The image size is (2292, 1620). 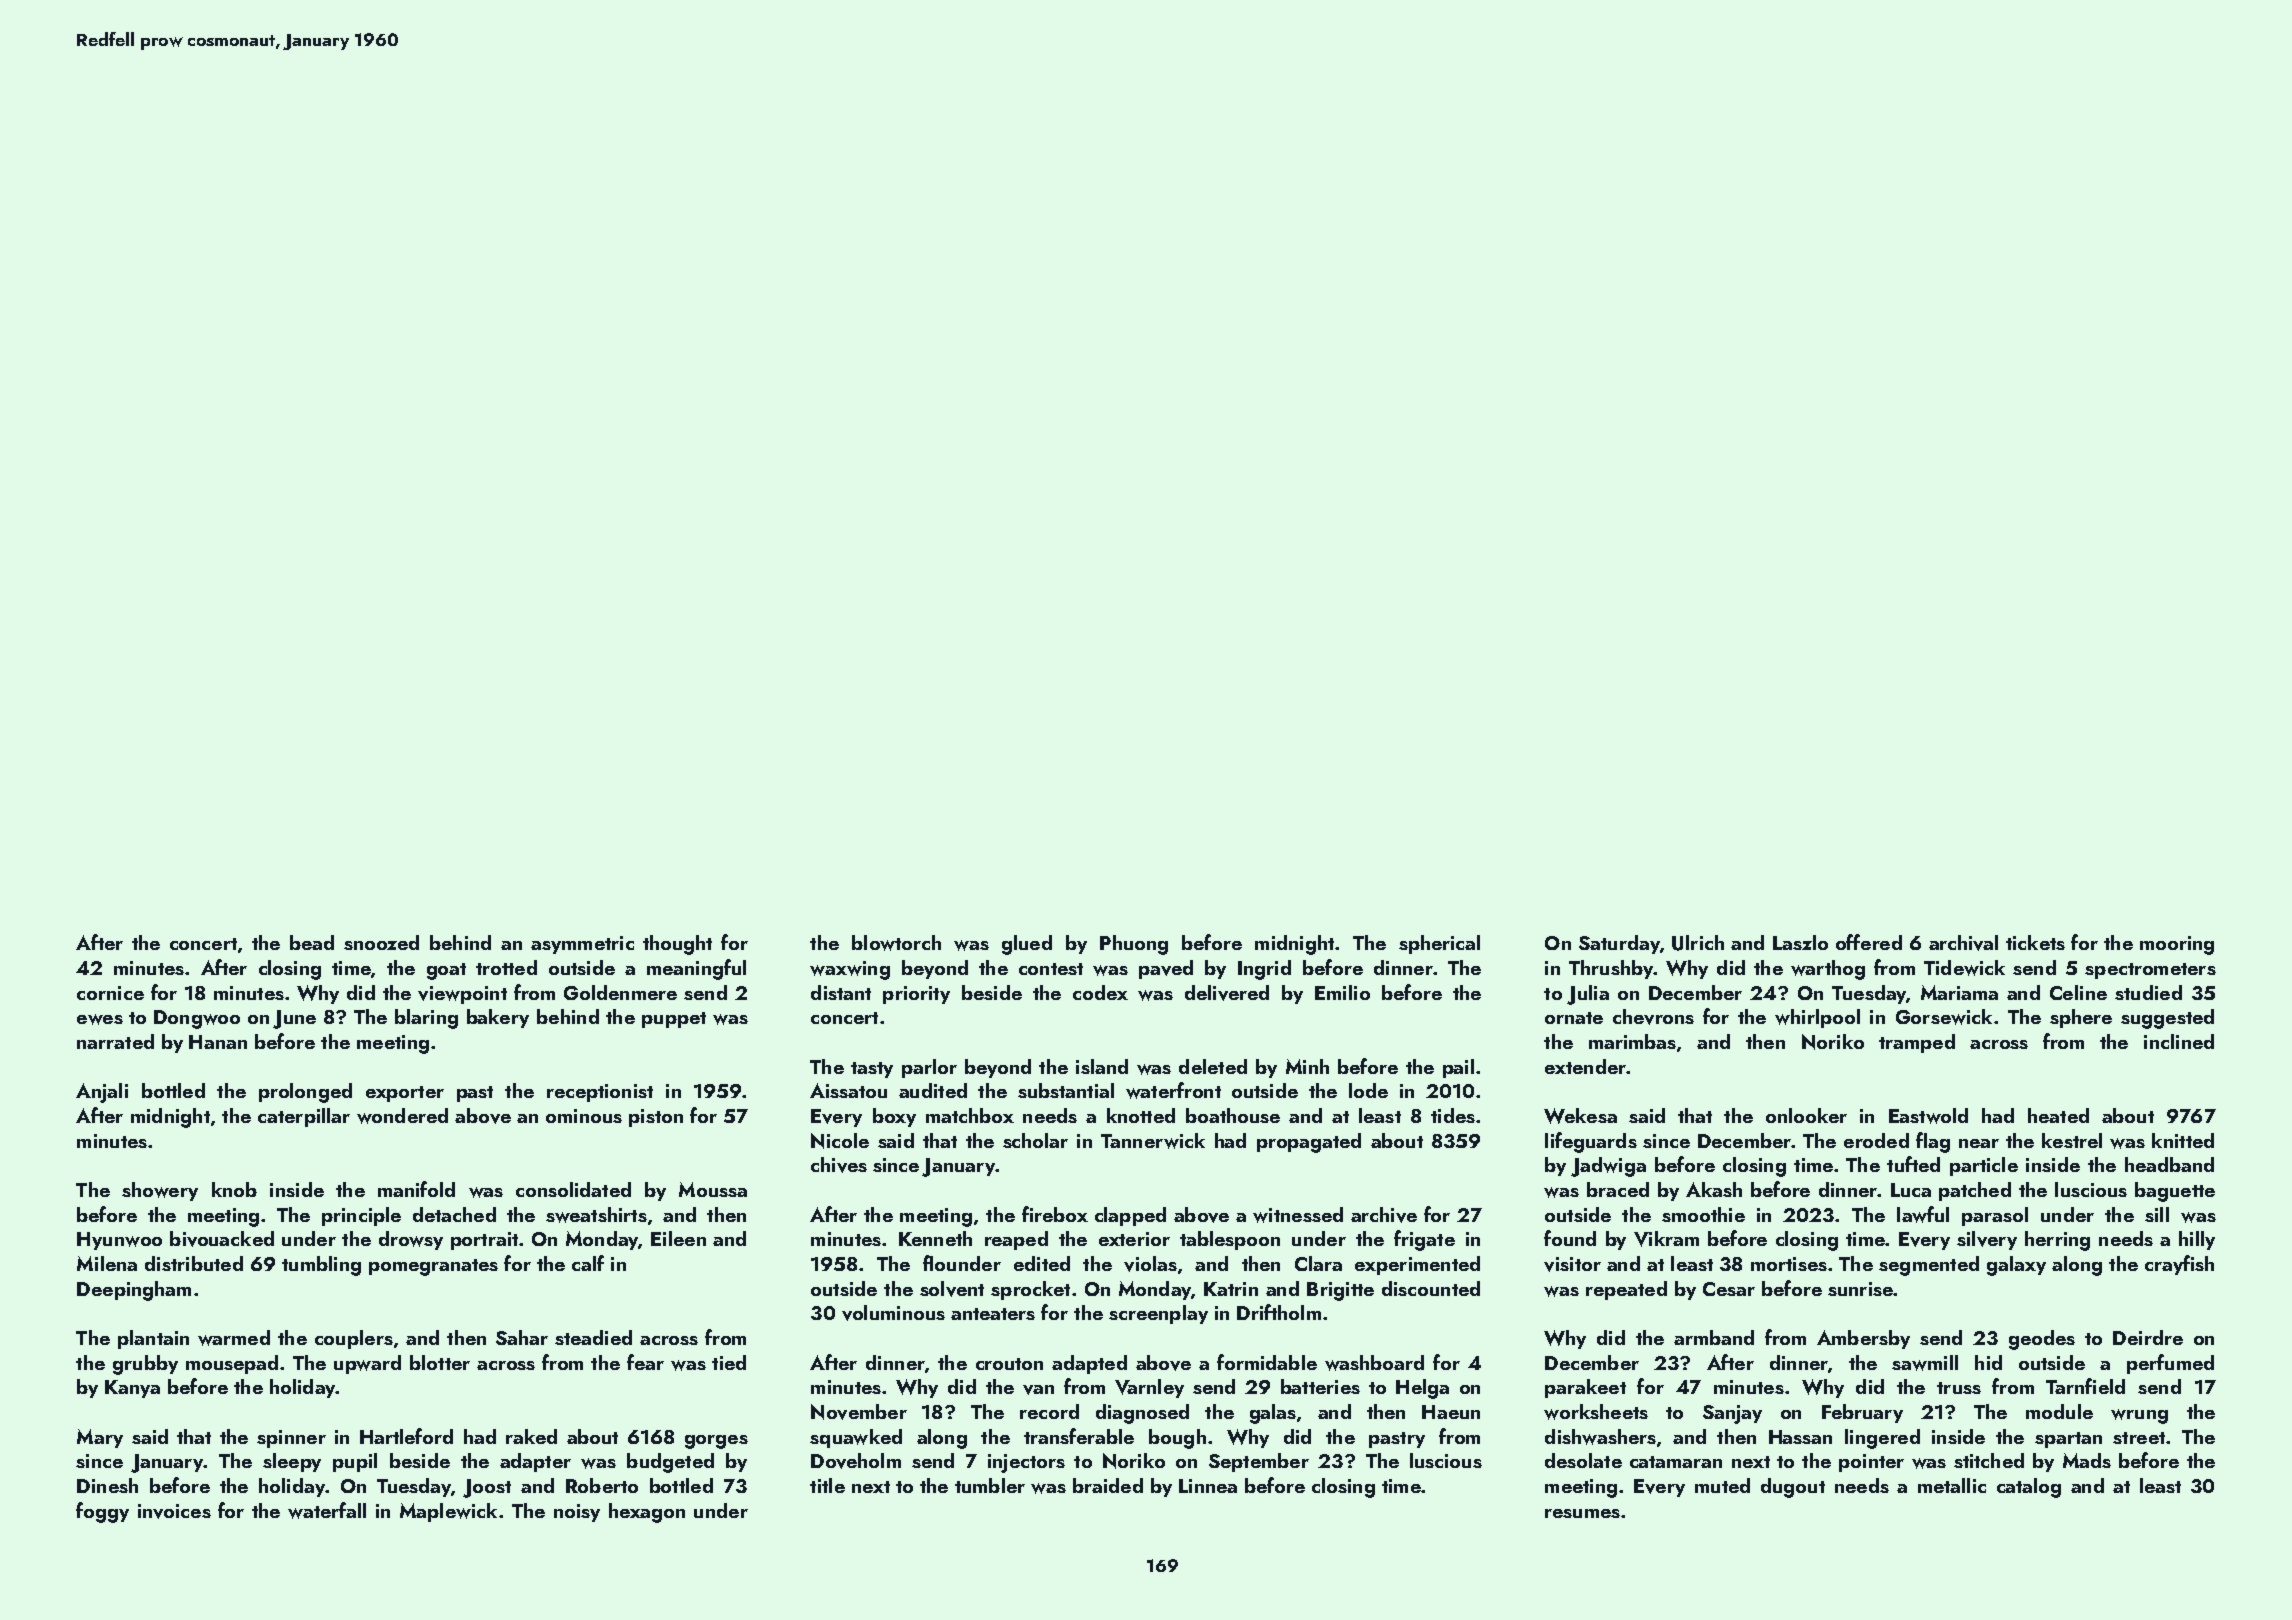 I want to click on viewpoint, so click(x=462, y=995).
